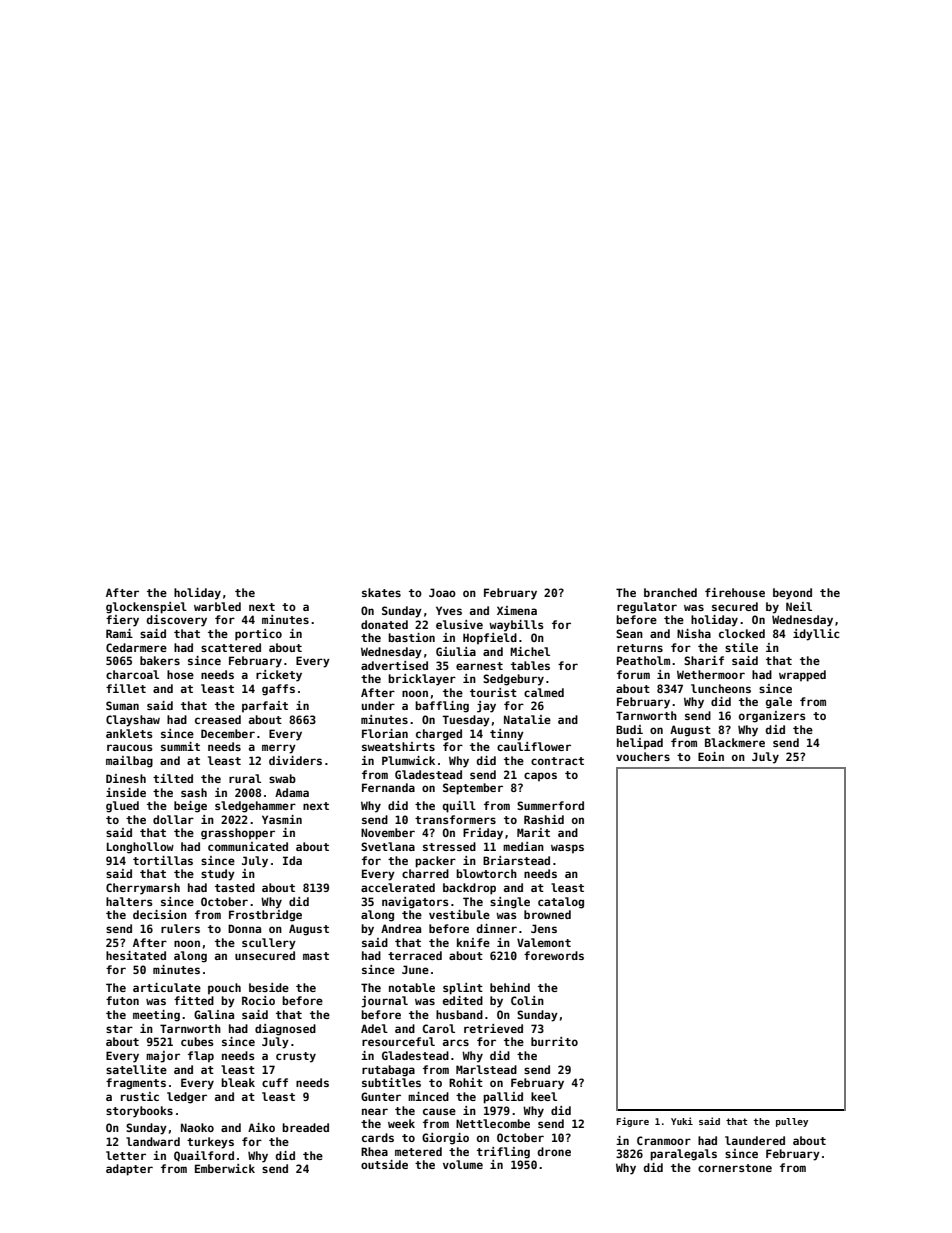 The width and height of the screenshot is (952, 1233). What do you see at coordinates (792, 1122) in the screenshot?
I see `pulley` at bounding box center [792, 1122].
